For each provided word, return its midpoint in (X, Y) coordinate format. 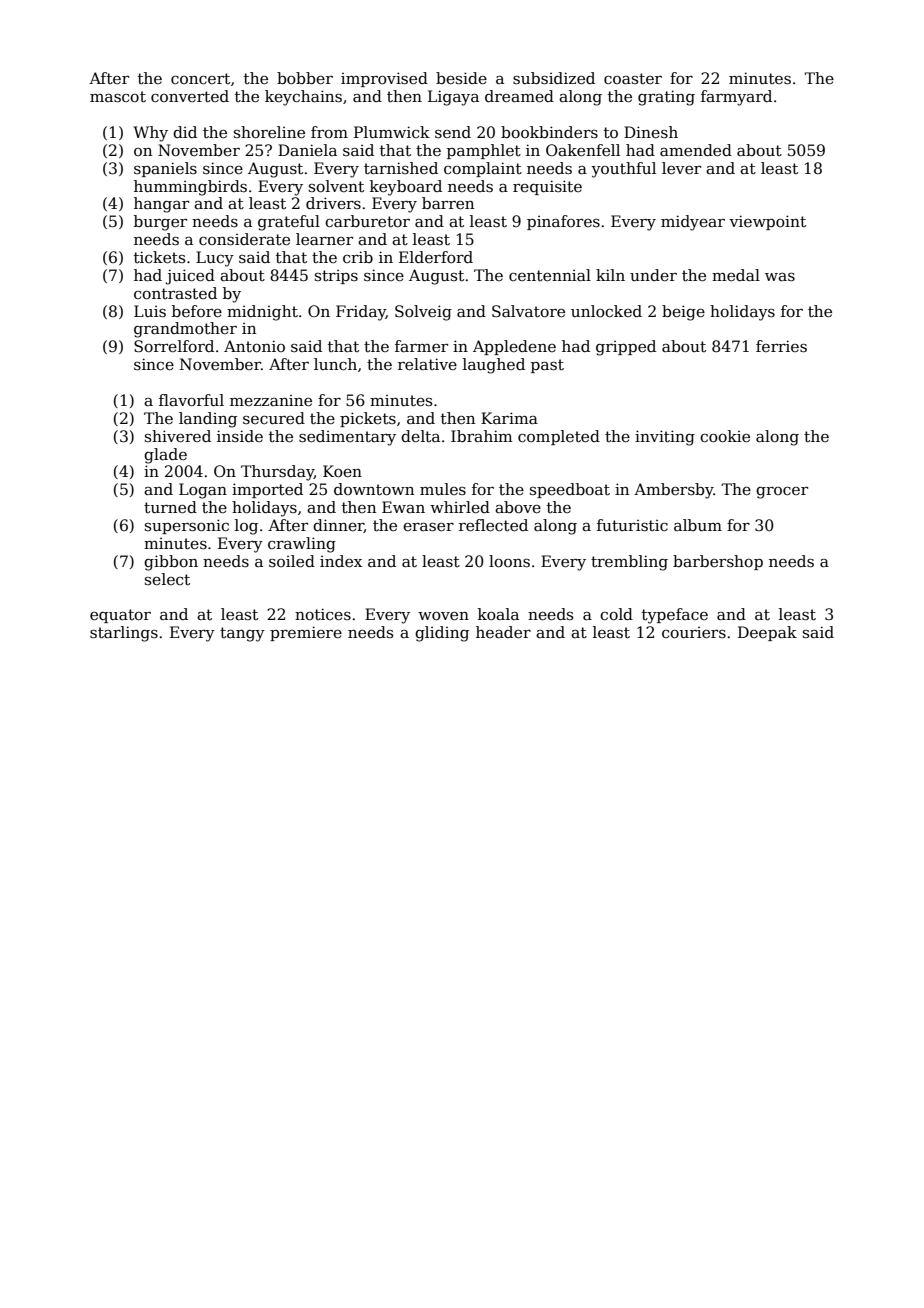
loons (509, 561)
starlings (124, 634)
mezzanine (271, 401)
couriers (694, 633)
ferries (781, 346)
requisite (547, 187)
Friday (361, 313)
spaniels (165, 169)
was (780, 277)
